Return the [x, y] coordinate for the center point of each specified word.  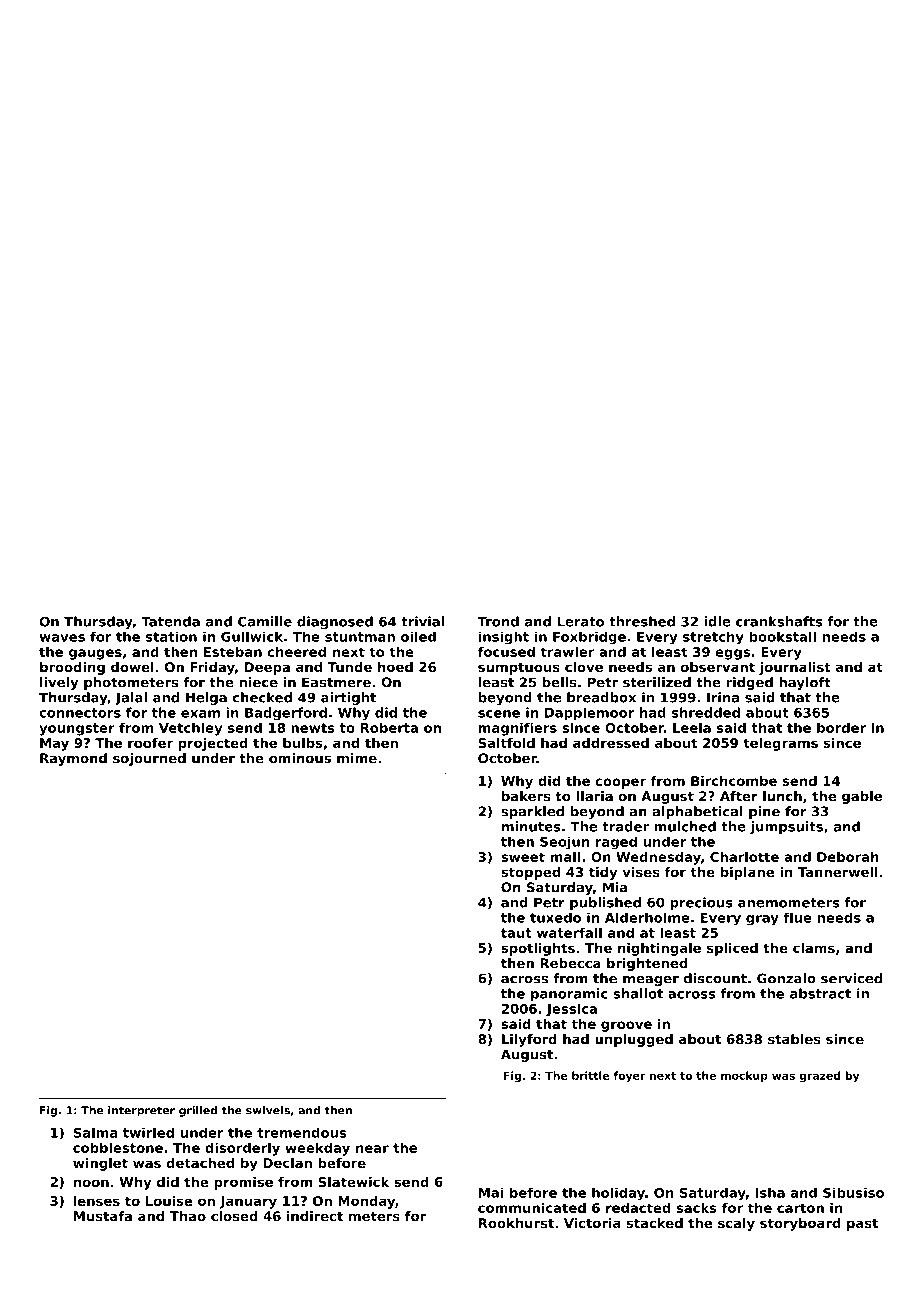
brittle [590, 1075]
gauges [95, 654]
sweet [523, 857]
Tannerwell [838, 871]
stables [794, 1039]
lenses [96, 1200]
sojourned [149, 759]
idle [717, 621]
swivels [268, 1110]
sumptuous [519, 668]
